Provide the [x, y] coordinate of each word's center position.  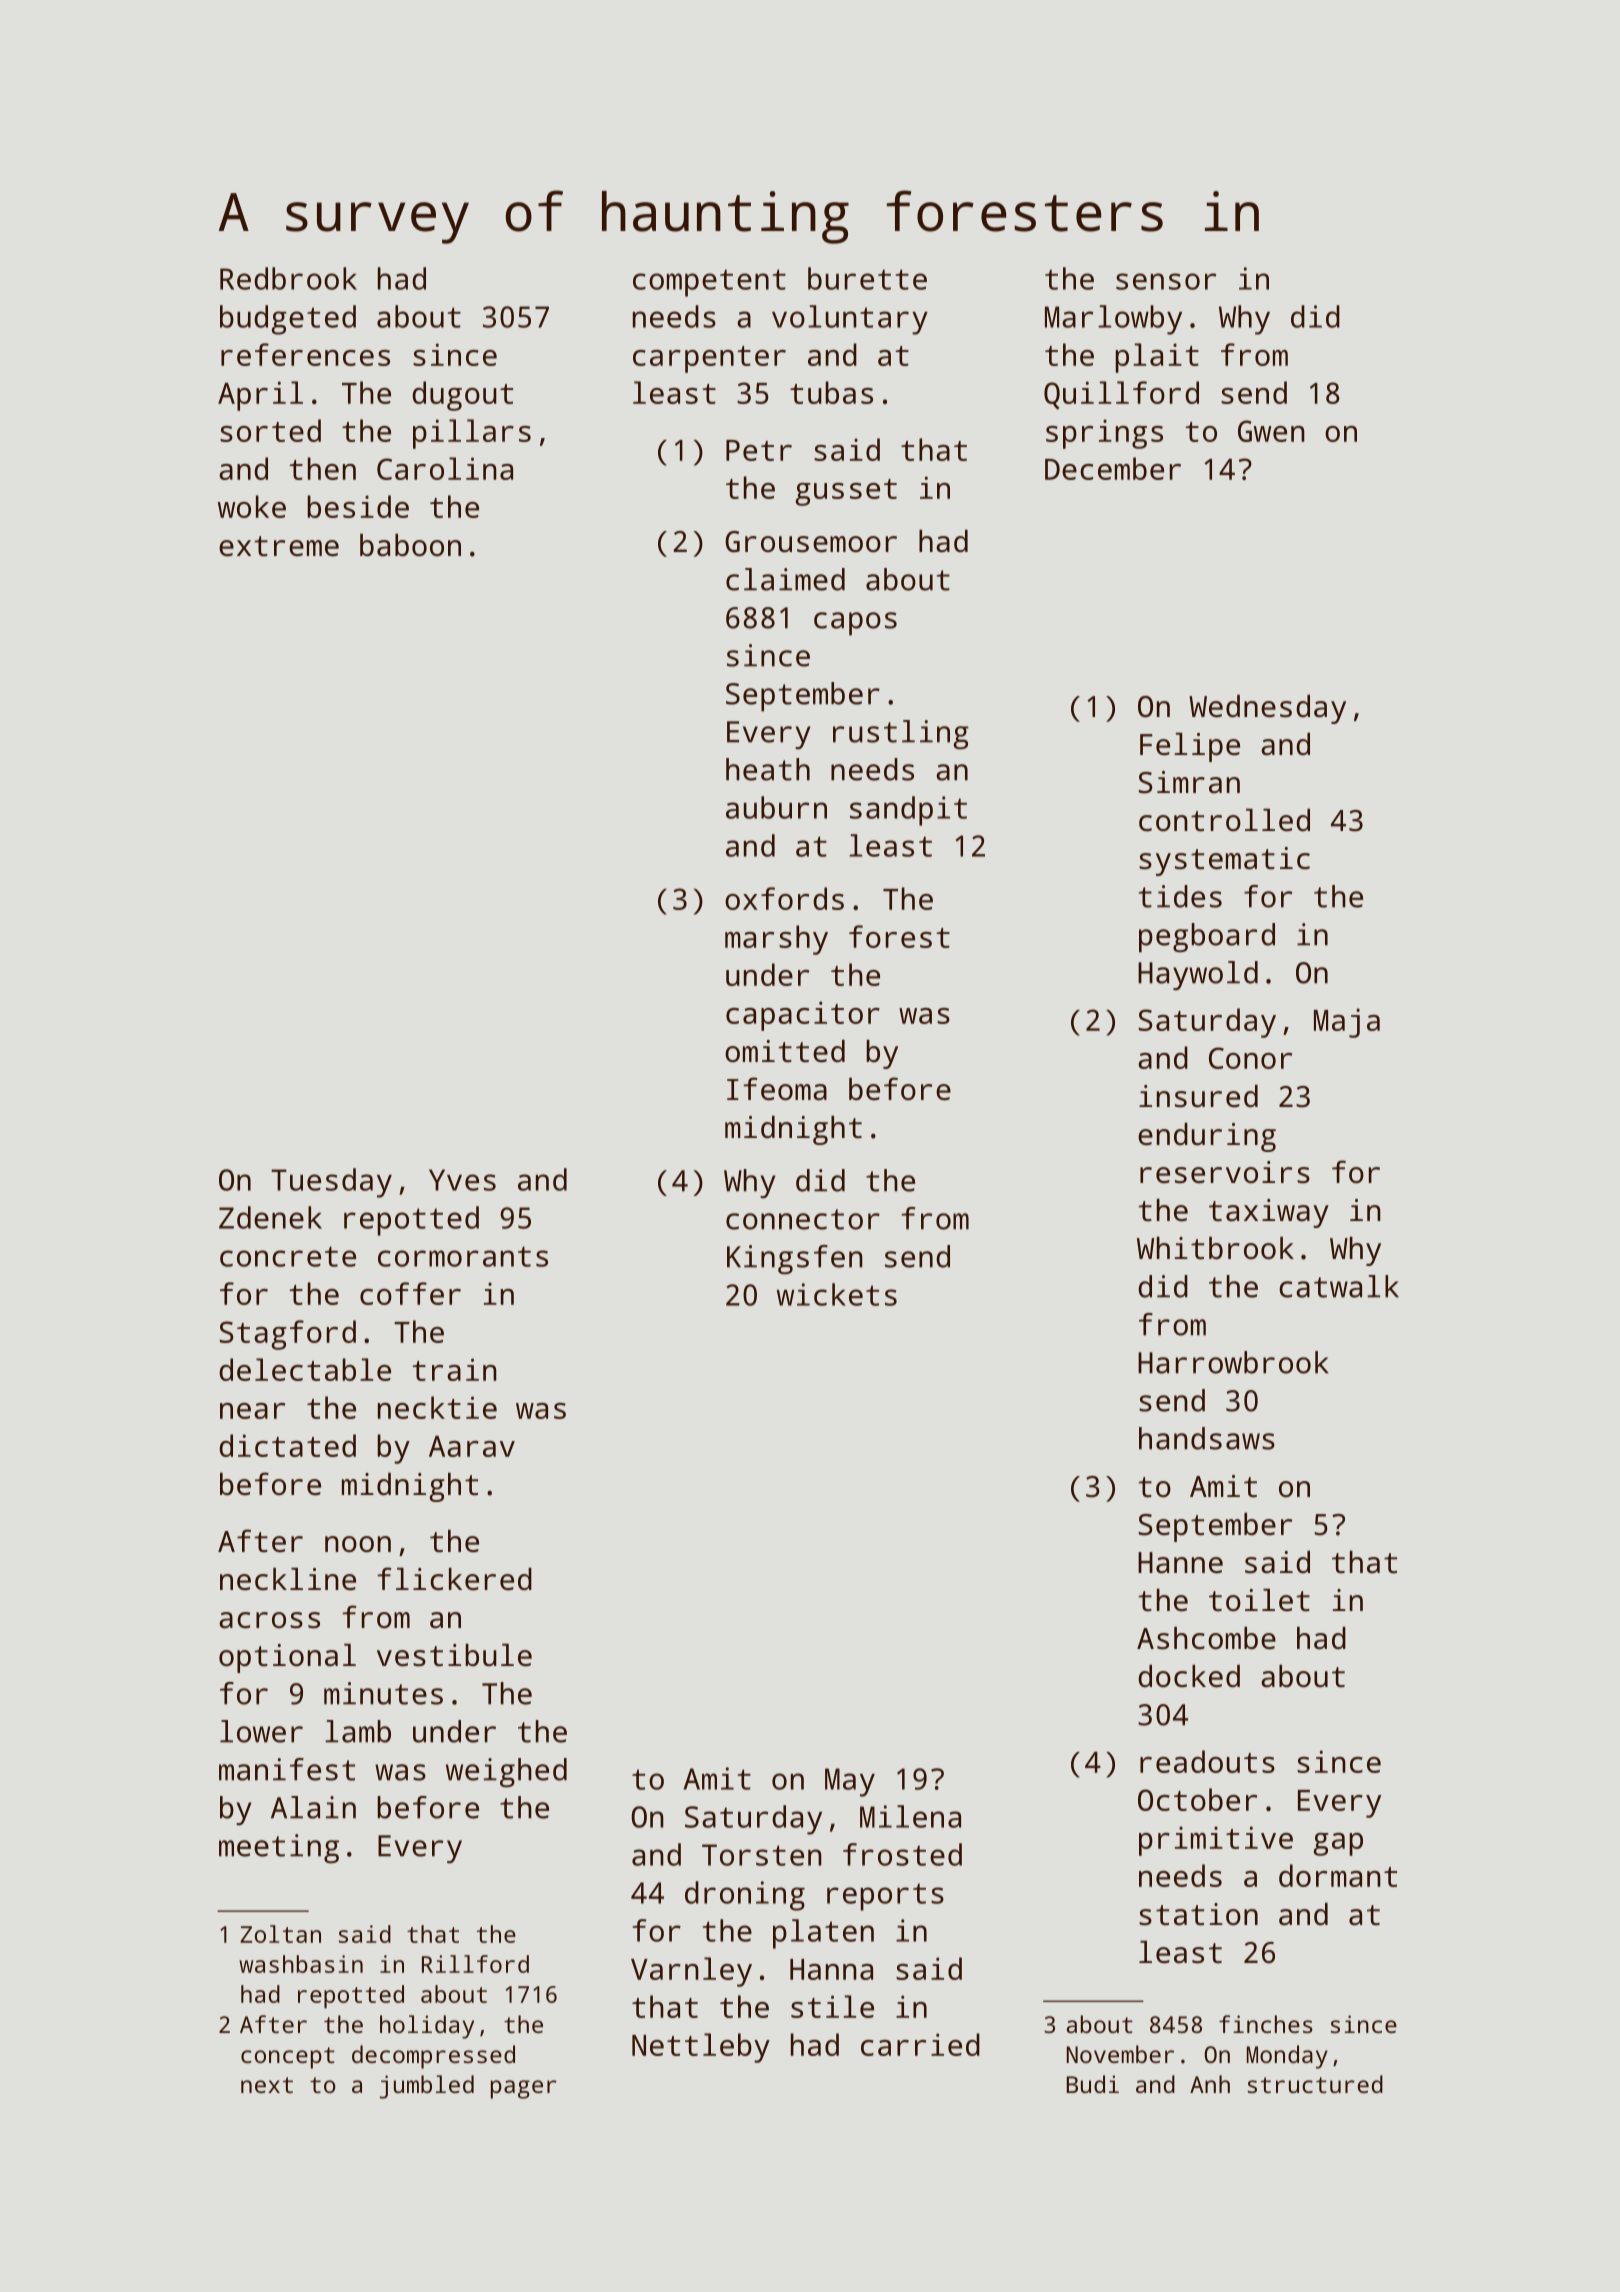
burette [867, 278]
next [267, 2085]
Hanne [1180, 1563]
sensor [1166, 281]
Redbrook [288, 278]
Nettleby [701, 2048]
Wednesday [1267, 709]
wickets [837, 1294]
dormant [1338, 1875]
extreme [279, 546]
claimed [785, 579]
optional [287, 1658]
